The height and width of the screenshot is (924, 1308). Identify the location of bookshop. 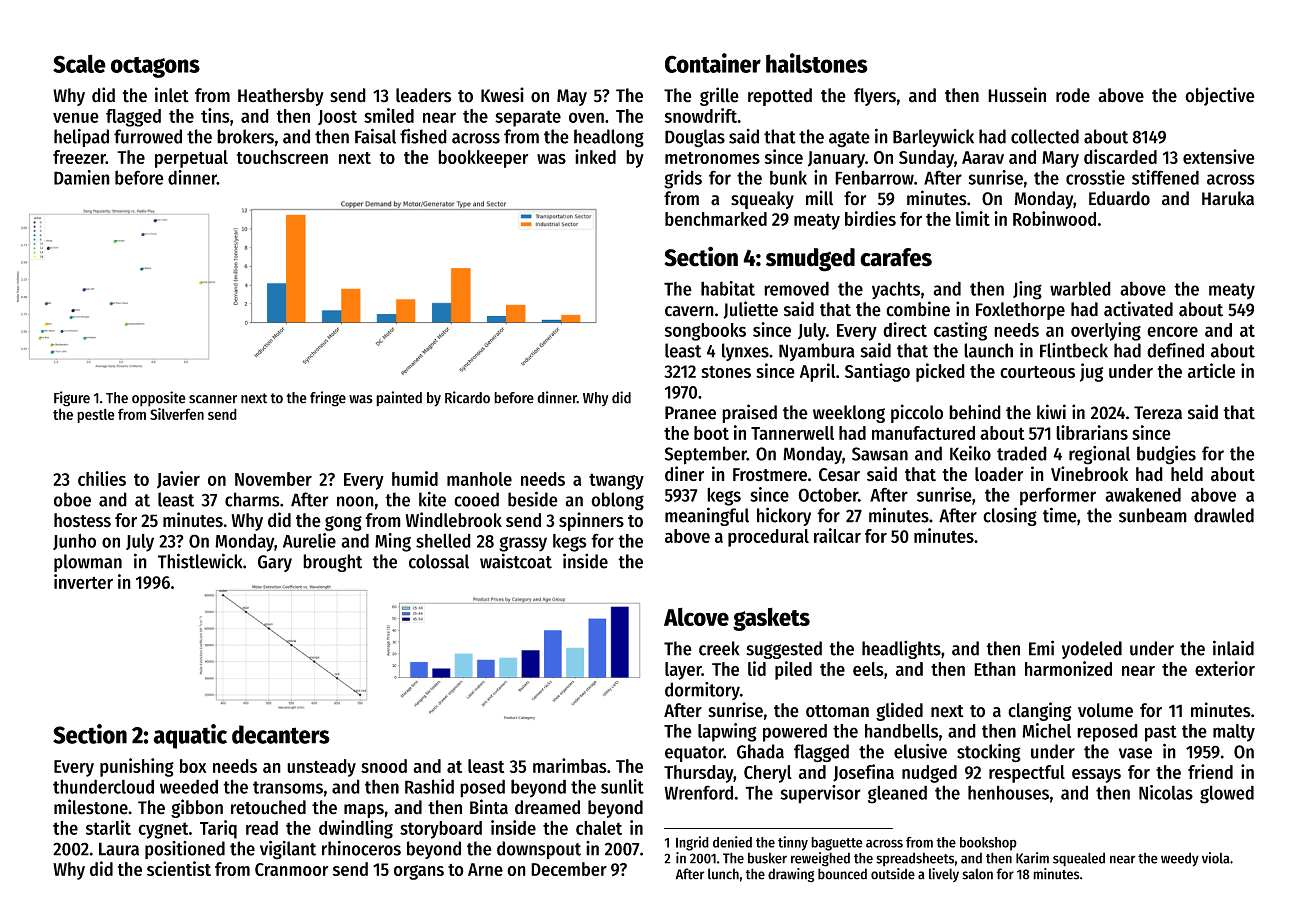
(988, 844).
